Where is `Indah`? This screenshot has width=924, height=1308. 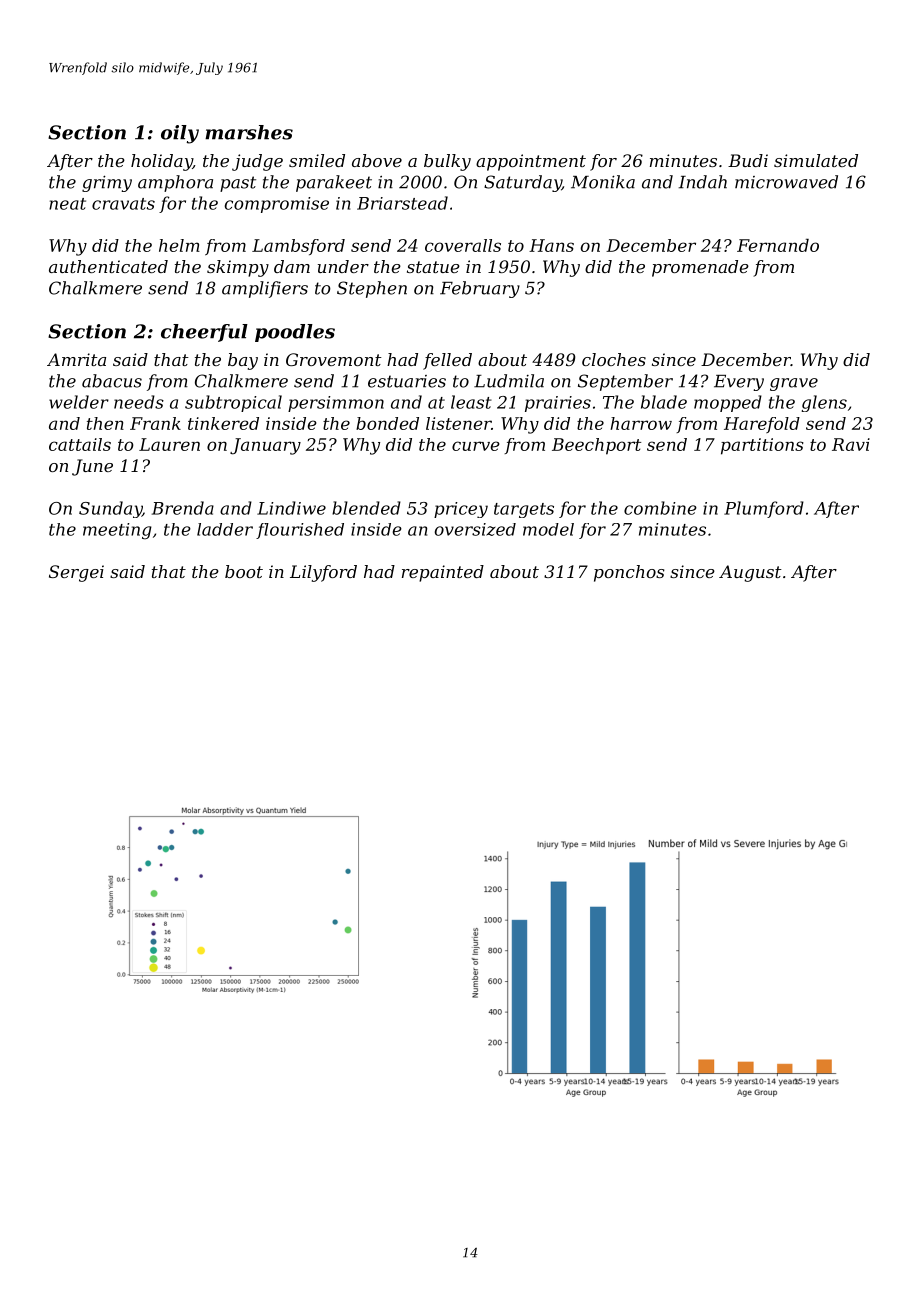 Indah is located at coordinates (702, 182).
